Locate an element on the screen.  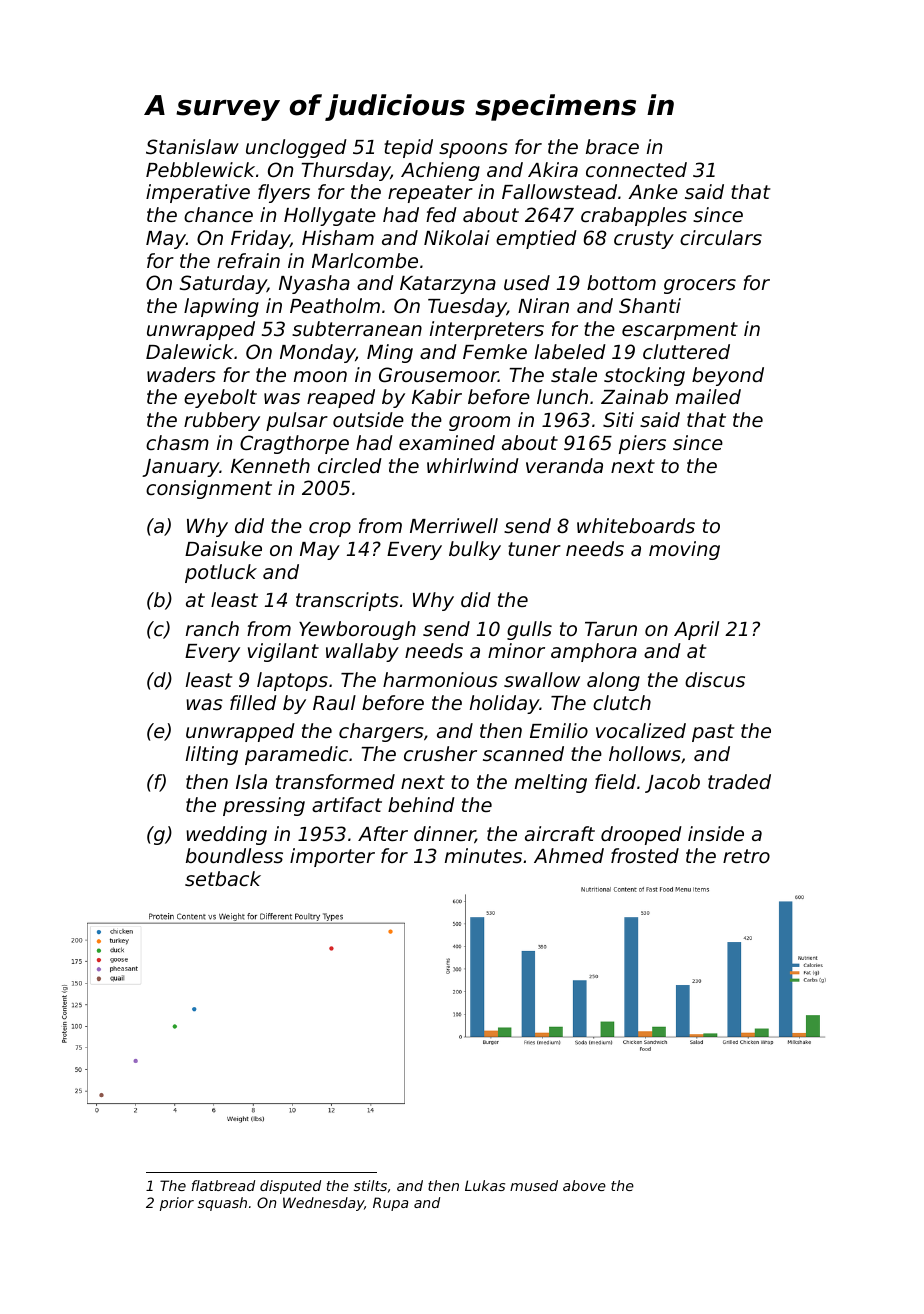
unclogged is located at coordinates (296, 148).
